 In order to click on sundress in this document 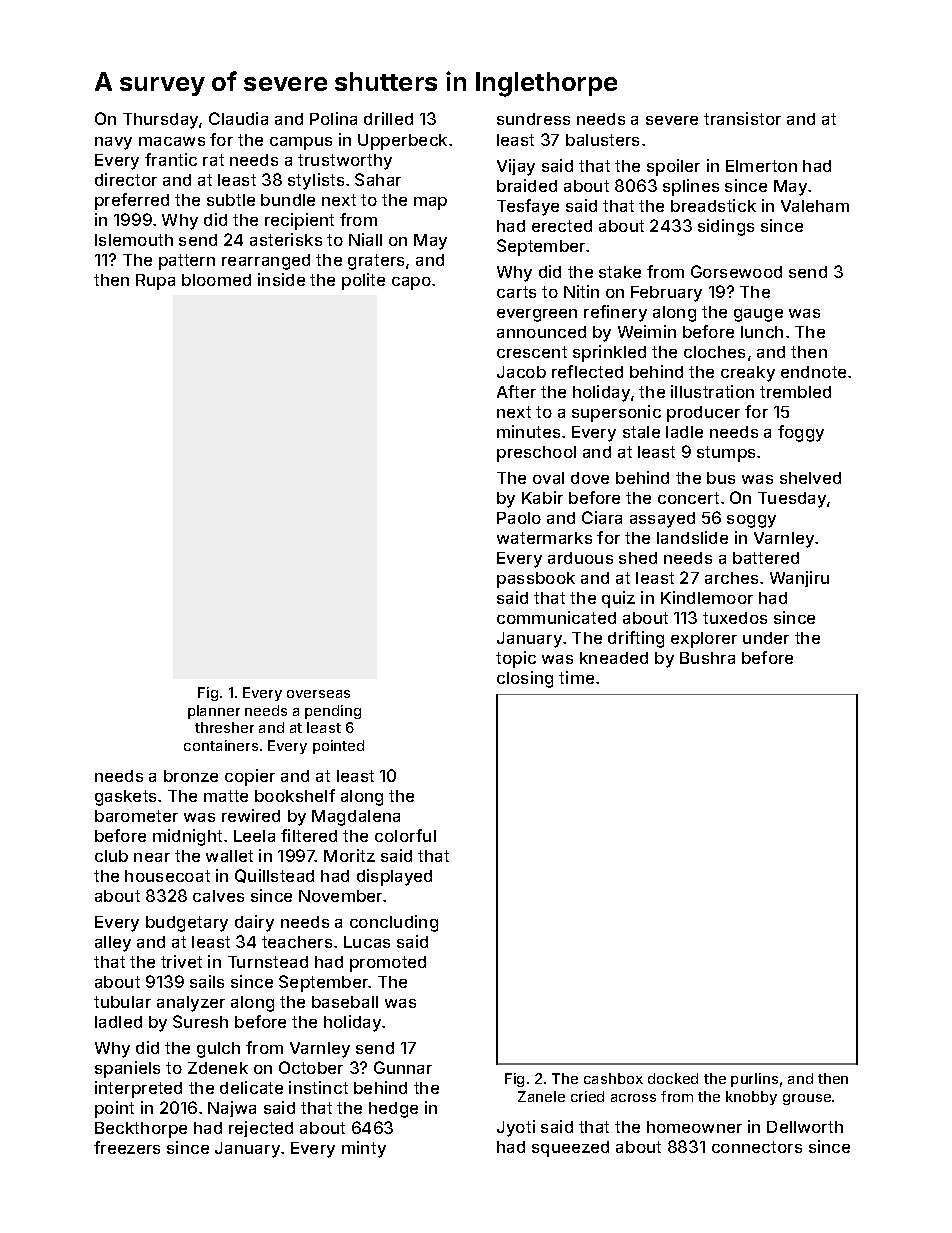, I will do `click(533, 119)`.
